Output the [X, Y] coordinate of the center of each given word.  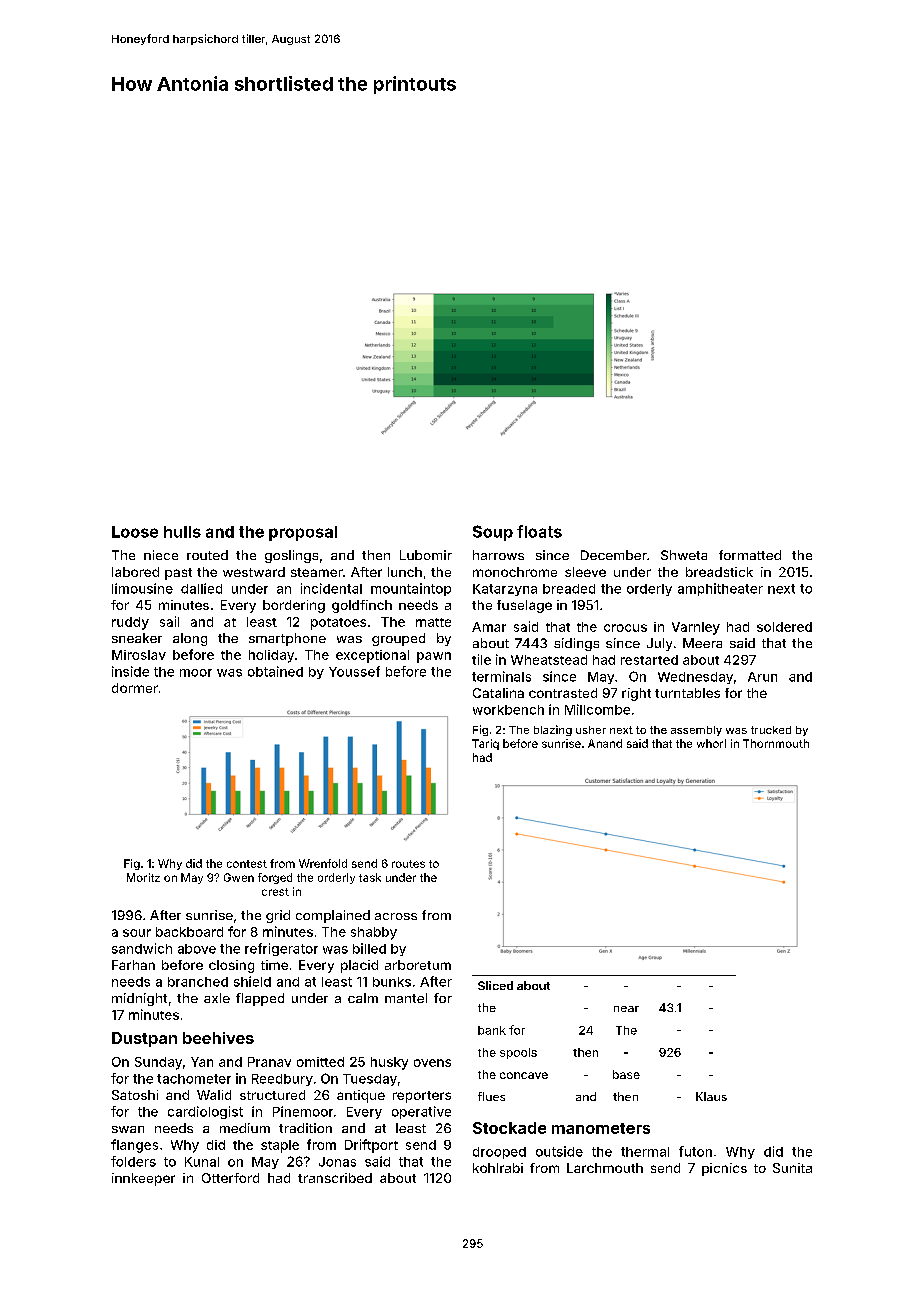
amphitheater [720, 589]
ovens [432, 1063]
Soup [493, 533]
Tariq [485, 744]
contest [247, 864]
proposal [303, 533]
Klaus [711, 1096]
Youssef [354, 671]
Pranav [269, 1062]
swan [128, 1129]
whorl [711, 743]
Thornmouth [776, 743]
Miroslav [139, 655]
